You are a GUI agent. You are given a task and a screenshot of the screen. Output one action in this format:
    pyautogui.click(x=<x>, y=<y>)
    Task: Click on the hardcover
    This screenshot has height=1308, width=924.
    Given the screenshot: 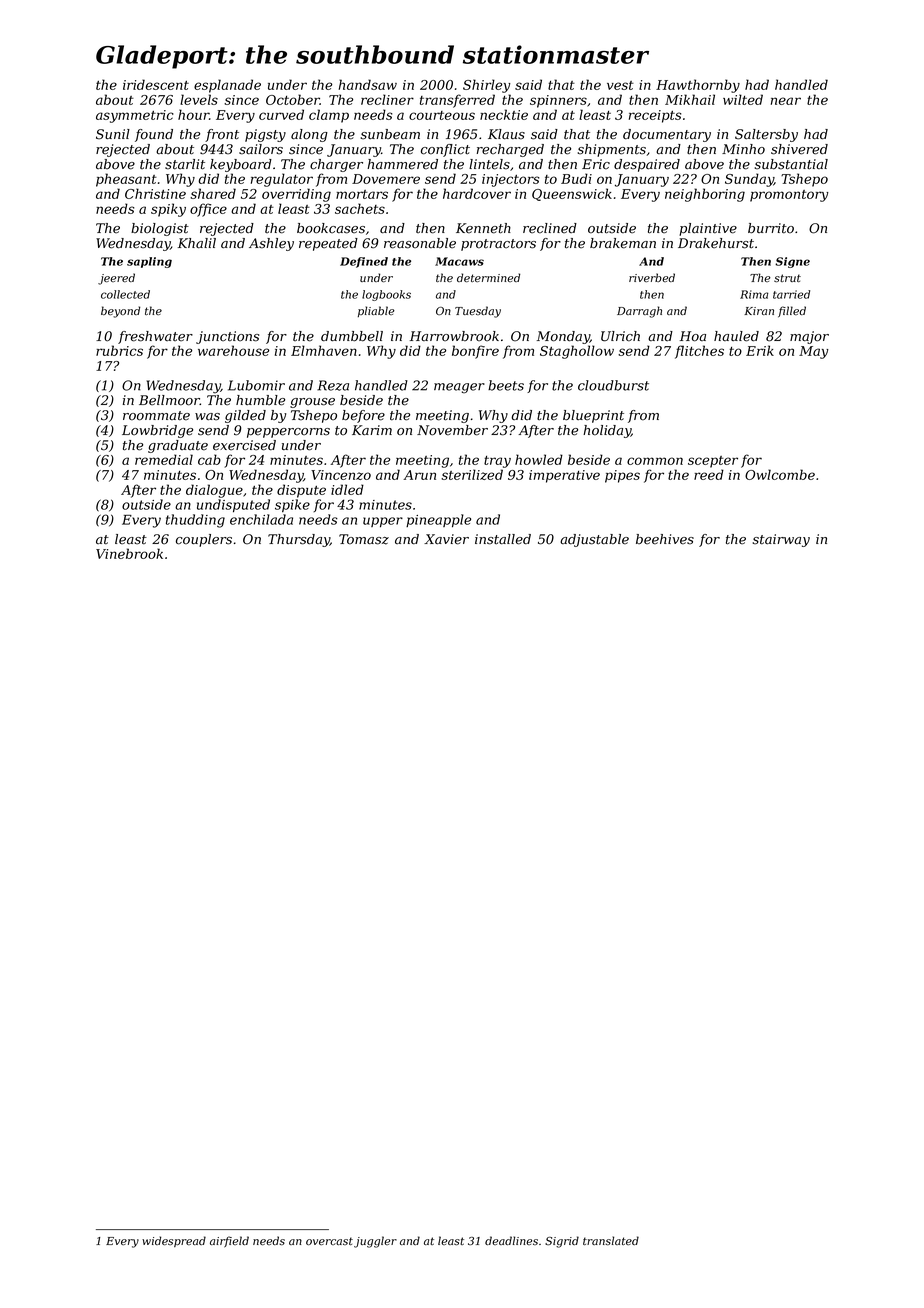 What is the action you would take?
    pyautogui.click(x=477, y=193)
